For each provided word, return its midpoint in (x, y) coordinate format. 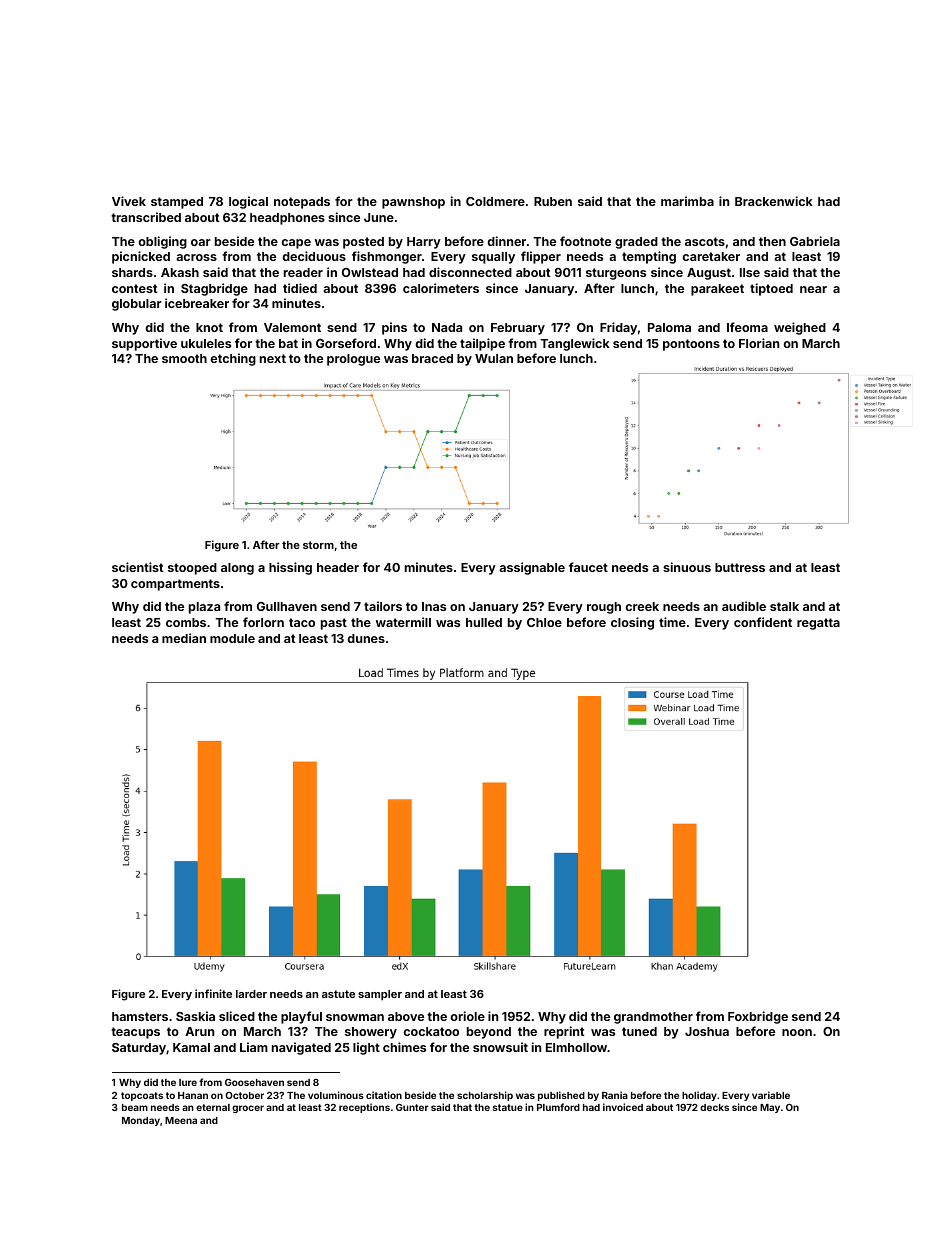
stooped (192, 569)
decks (714, 1107)
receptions (364, 1108)
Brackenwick (774, 201)
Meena (181, 1120)
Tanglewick (575, 344)
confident (763, 622)
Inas (434, 606)
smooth (184, 358)
